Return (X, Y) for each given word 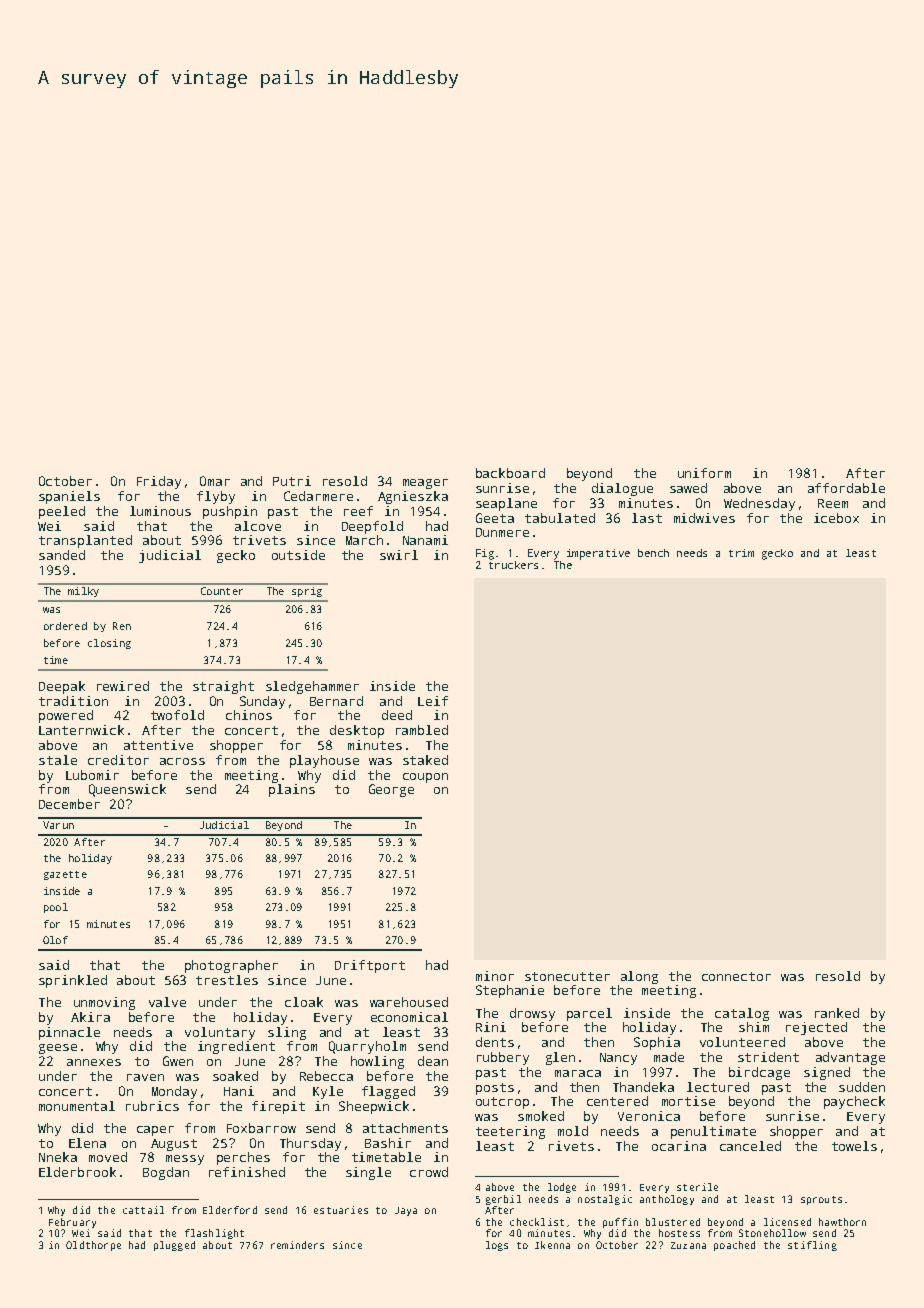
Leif (433, 701)
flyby (216, 497)
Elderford (230, 1210)
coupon (425, 778)
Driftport (370, 966)
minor (495, 976)
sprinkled (73, 981)
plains (292, 790)
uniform (704, 473)
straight (223, 687)
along (639, 977)
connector (736, 976)
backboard (510, 473)
